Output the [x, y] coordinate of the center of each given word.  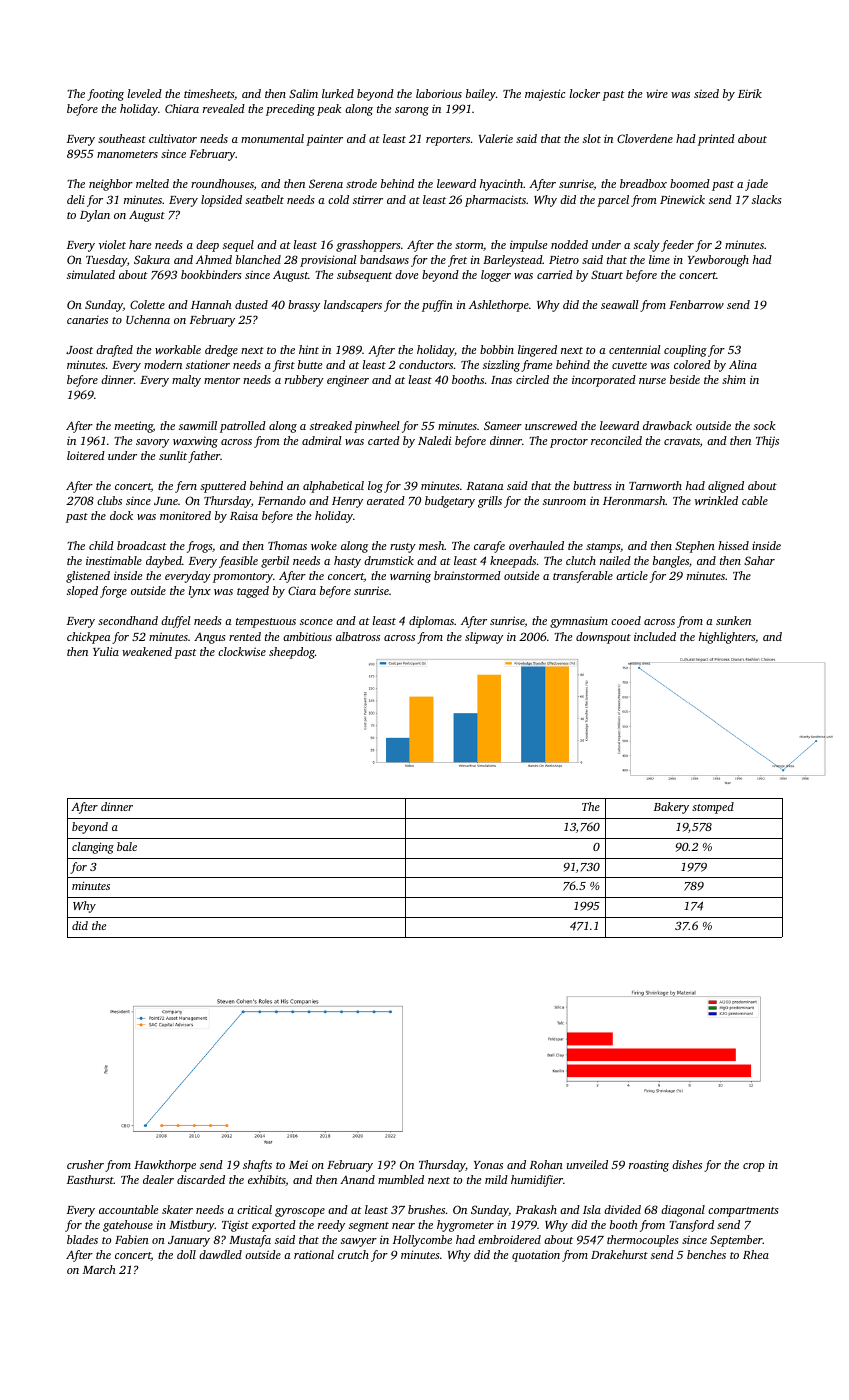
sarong [412, 111]
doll [186, 1254]
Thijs [767, 442]
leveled [145, 93]
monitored [185, 515]
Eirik [750, 93]
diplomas [431, 622]
